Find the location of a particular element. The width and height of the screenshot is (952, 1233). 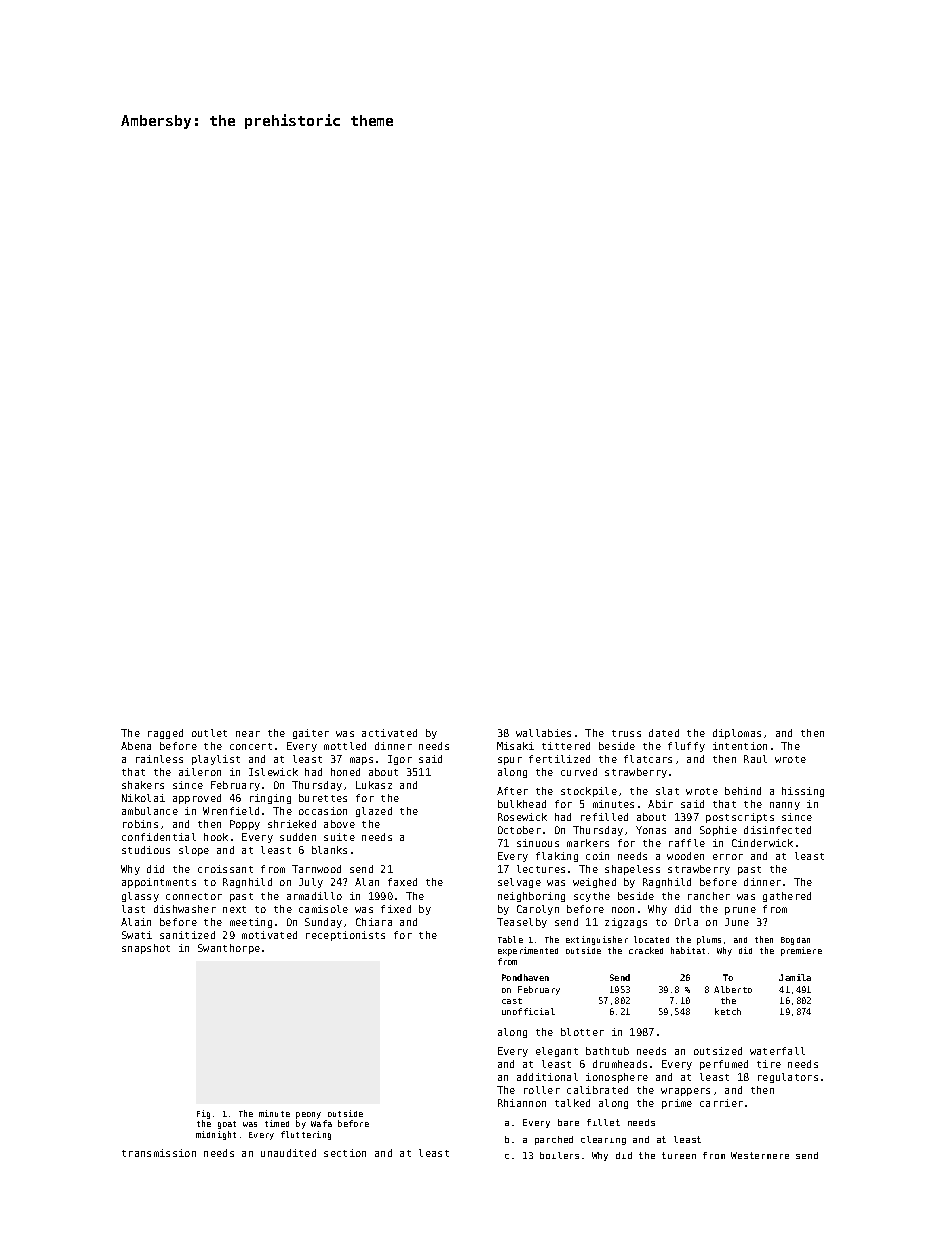

glazed is located at coordinates (374, 812).
